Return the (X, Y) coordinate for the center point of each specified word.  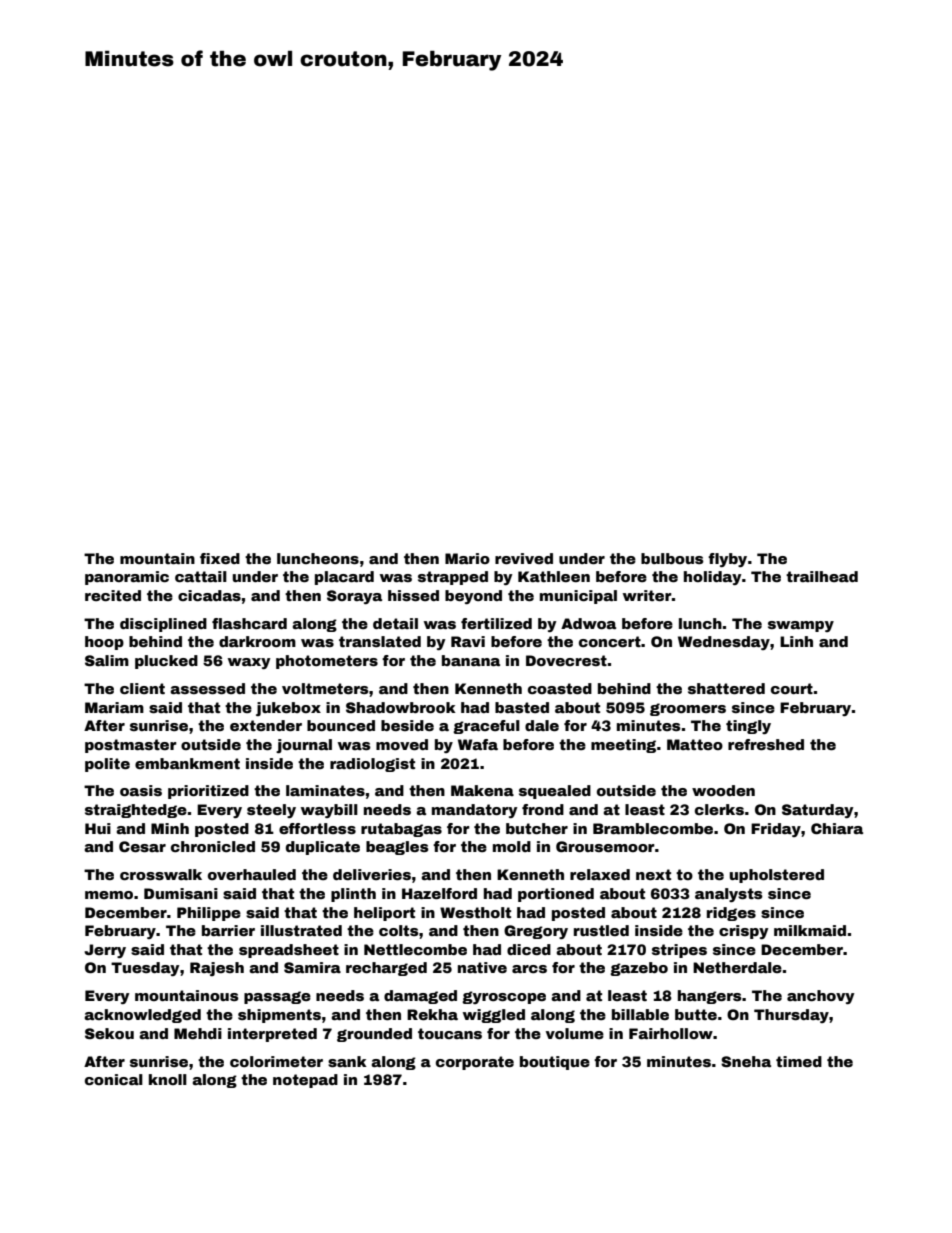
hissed (413, 595)
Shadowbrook (401, 707)
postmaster (131, 746)
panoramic (127, 578)
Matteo (695, 744)
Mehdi (198, 1033)
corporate (475, 1063)
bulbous (672, 558)
